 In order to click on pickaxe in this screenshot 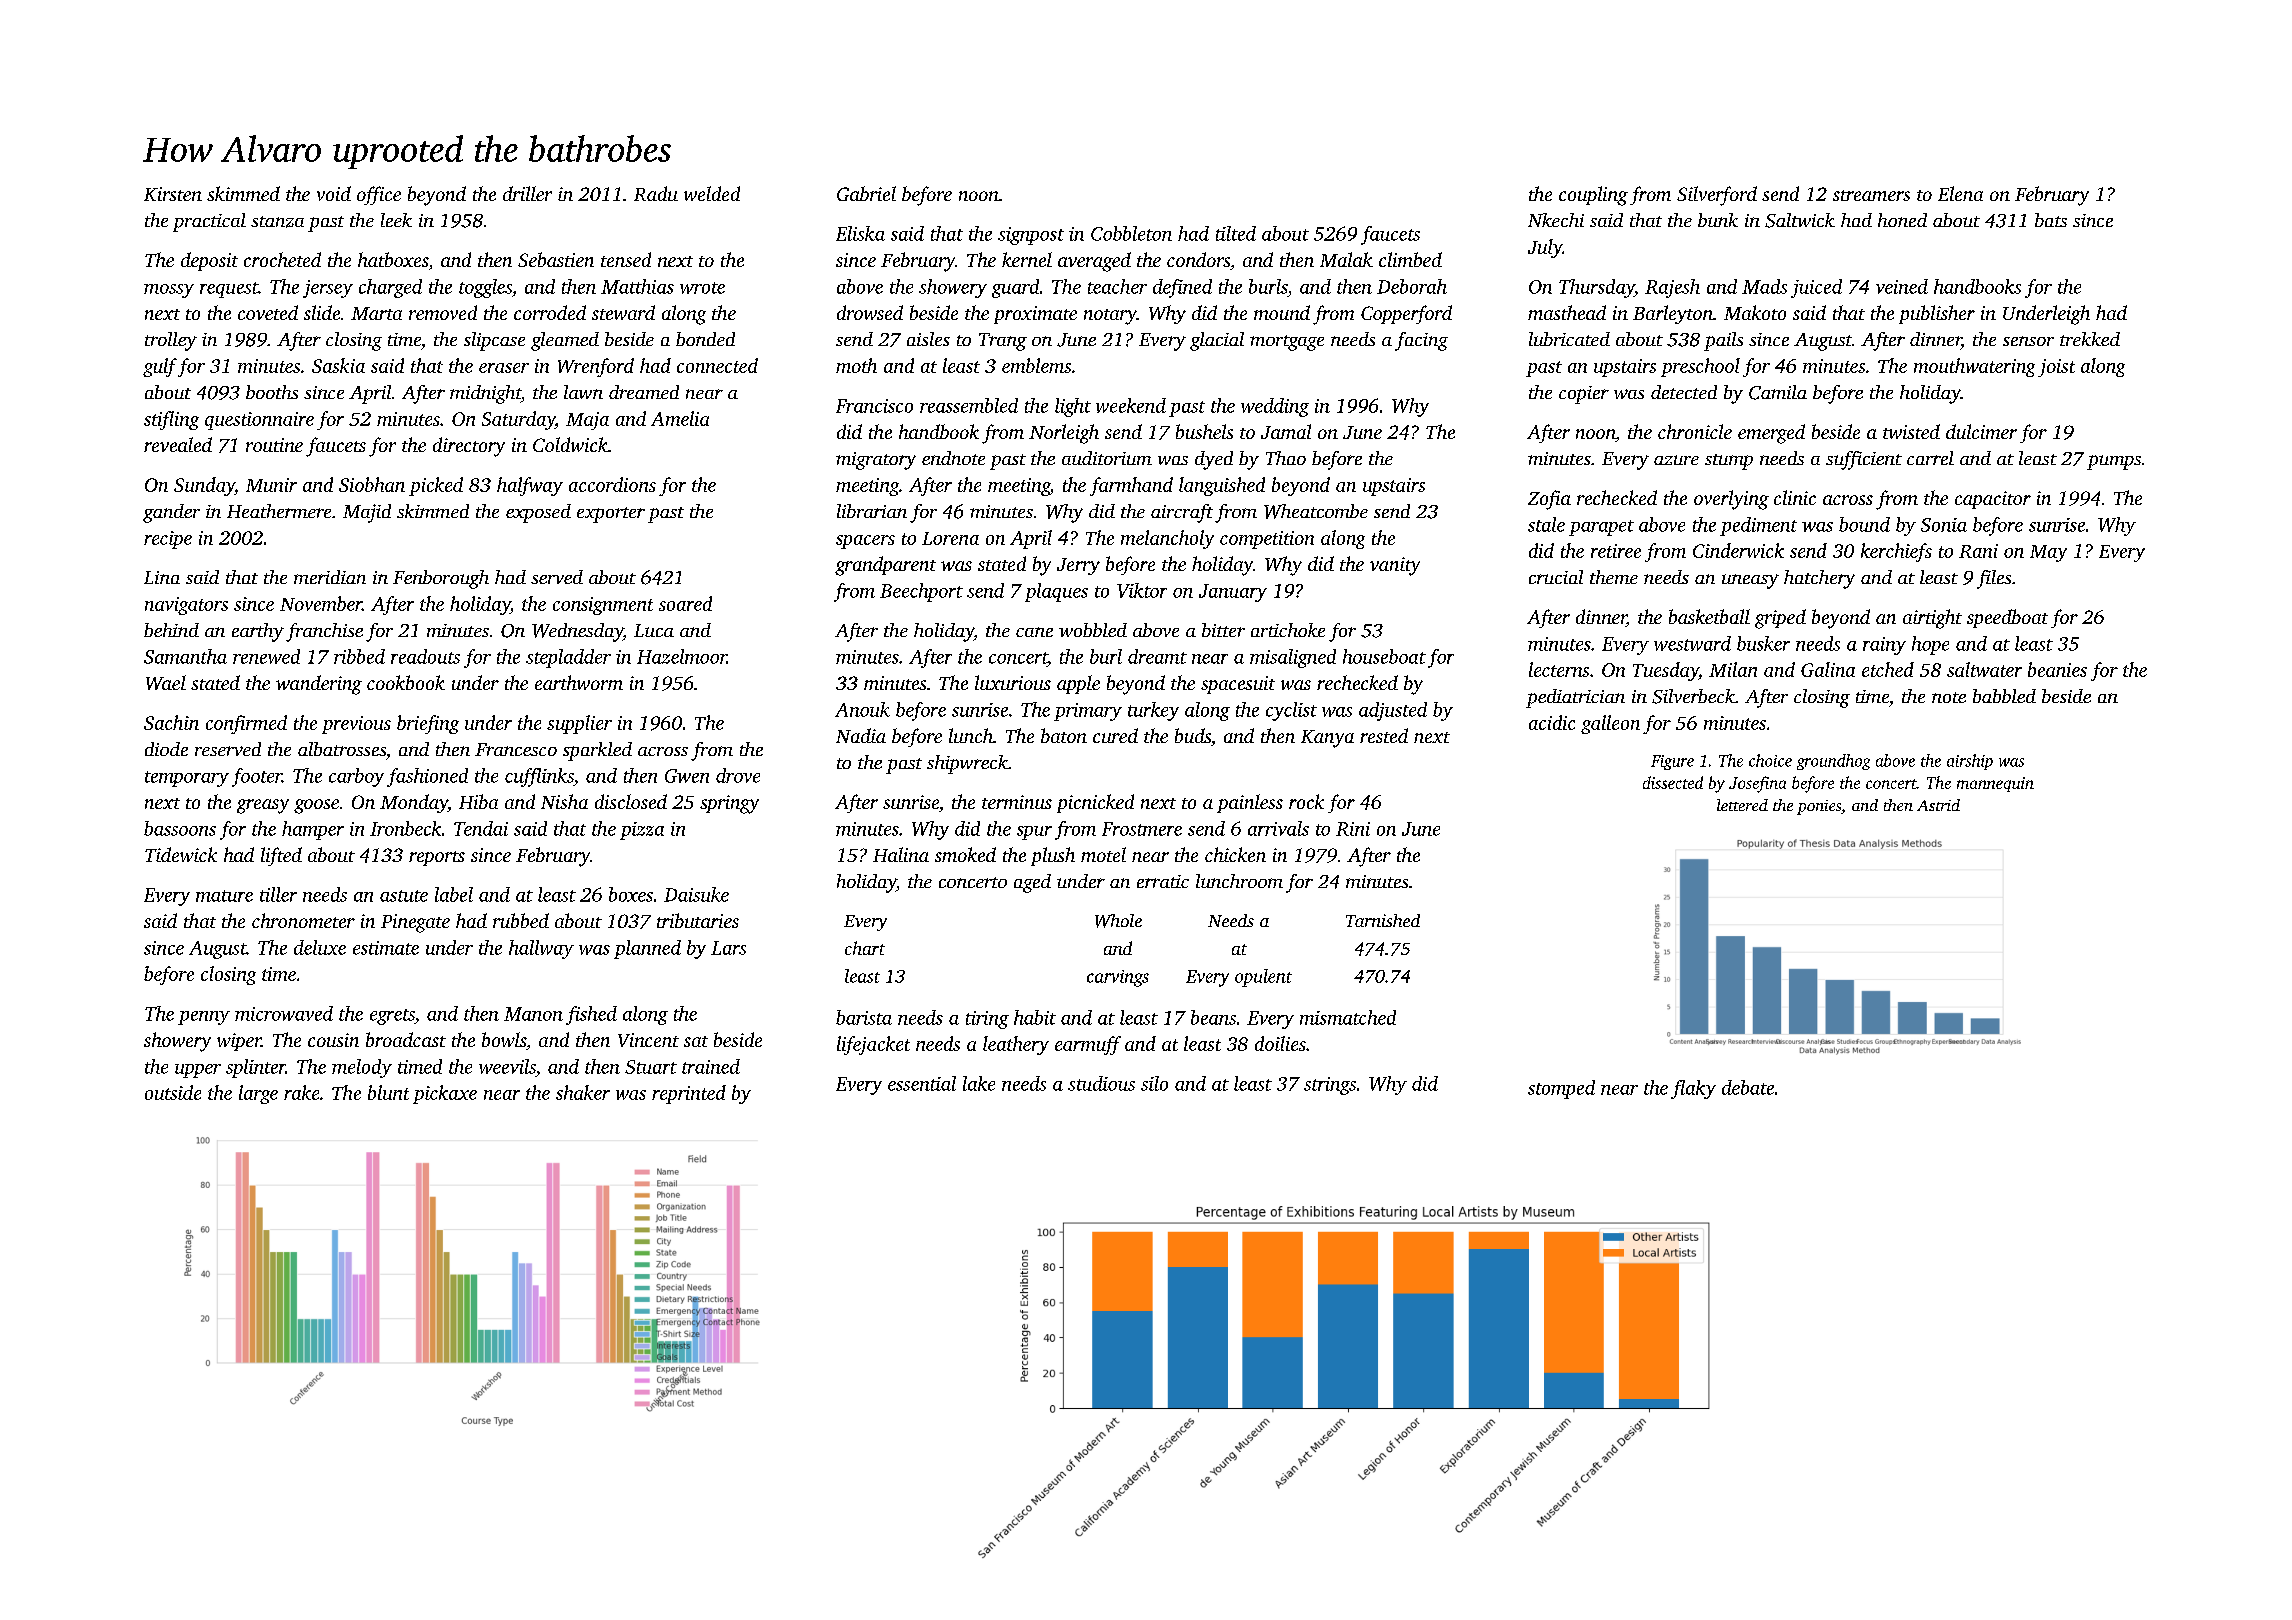, I will do `click(445, 1094)`.
